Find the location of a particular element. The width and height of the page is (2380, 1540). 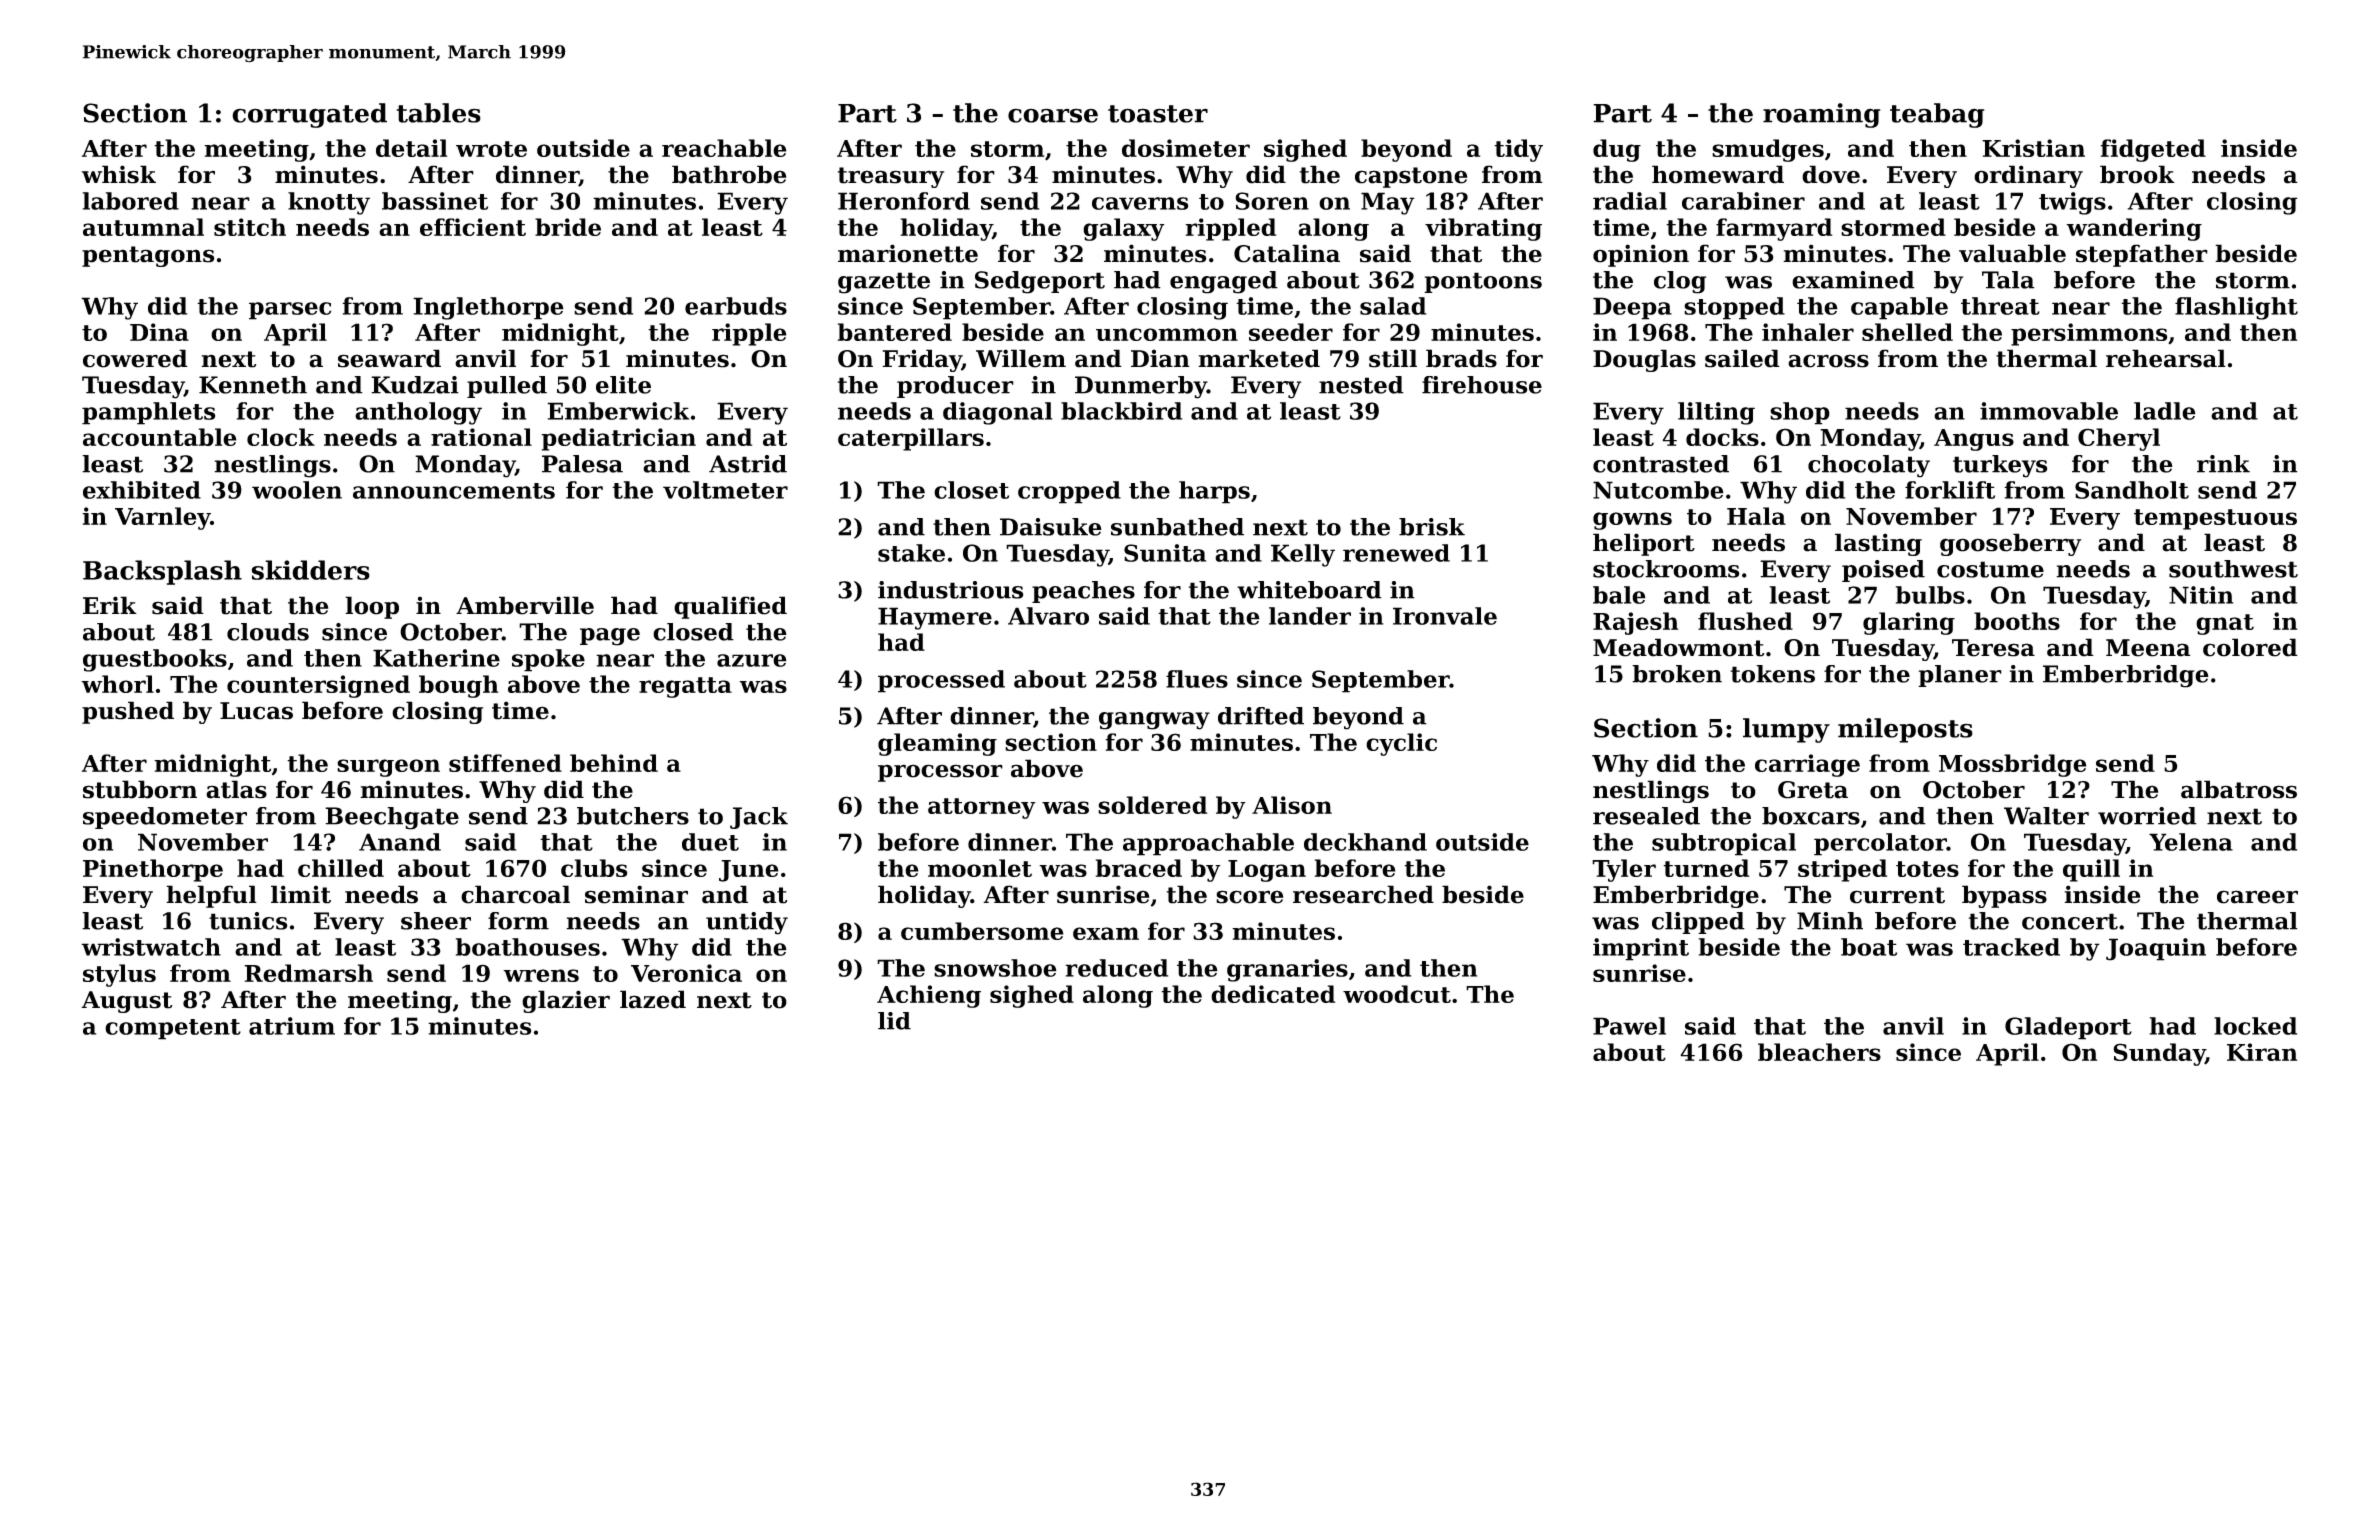

elite is located at coordinates (623, 385).
